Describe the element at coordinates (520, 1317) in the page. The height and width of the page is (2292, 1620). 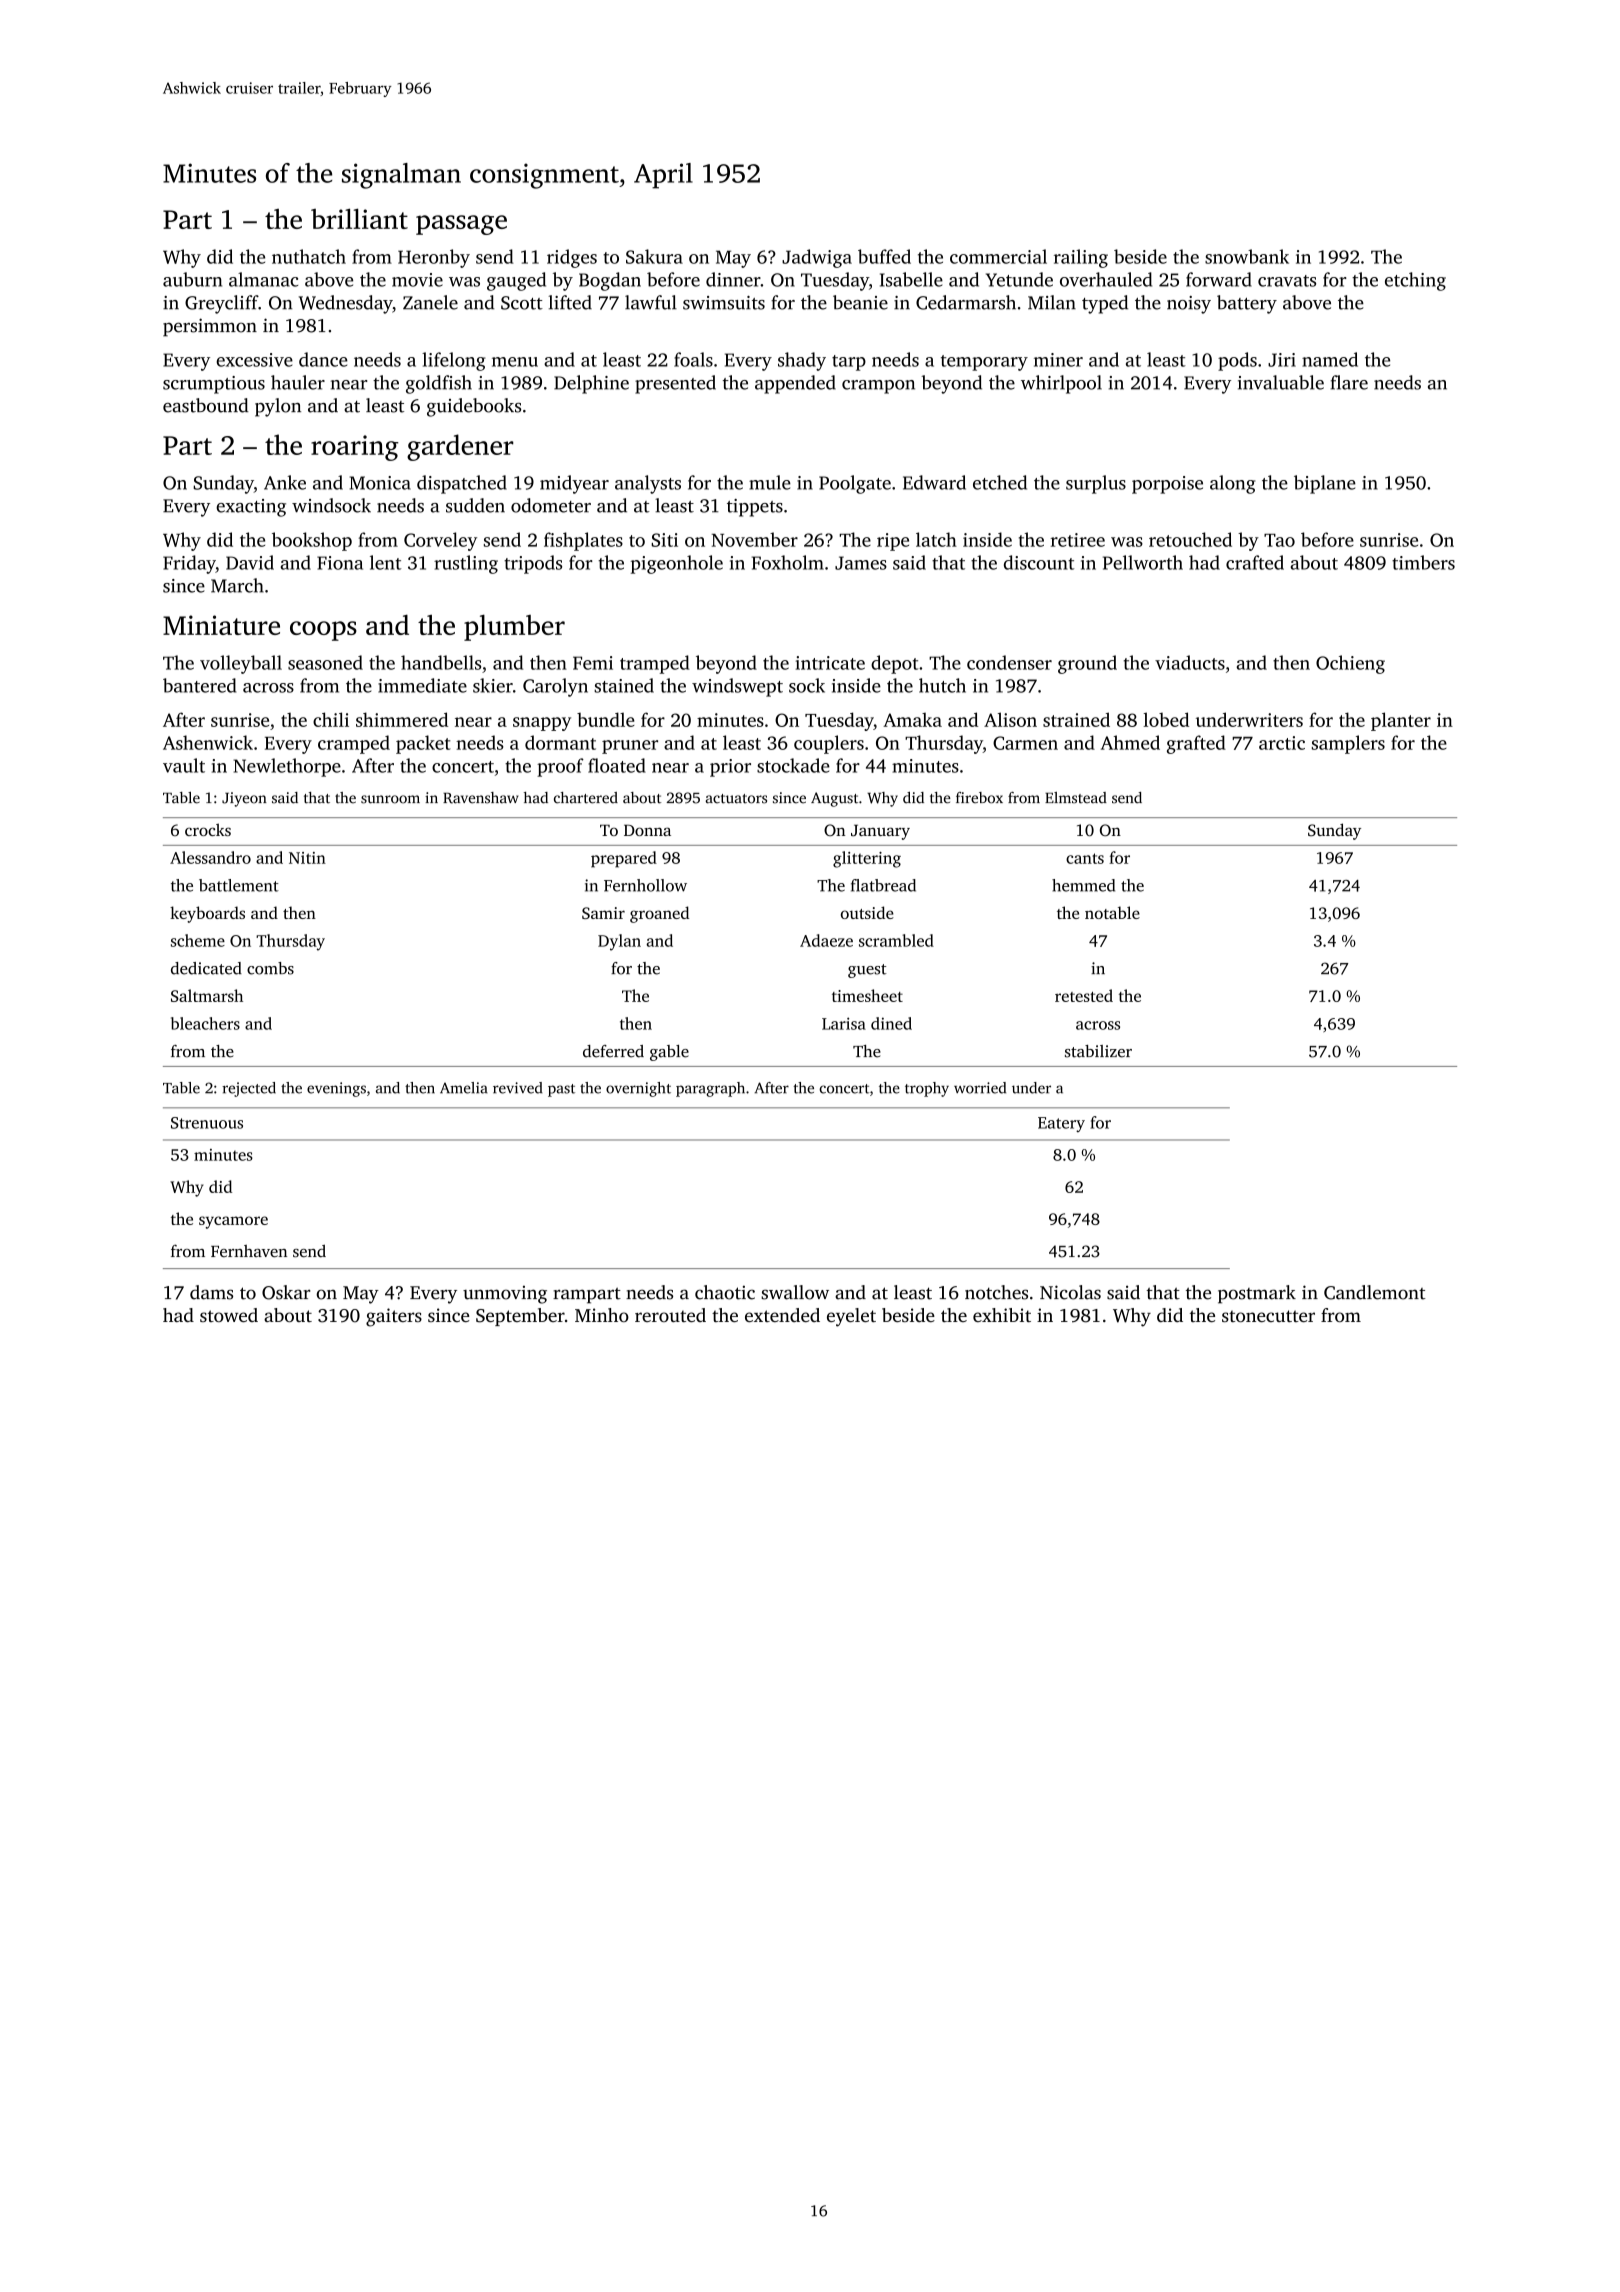
I see `September` at that location.
